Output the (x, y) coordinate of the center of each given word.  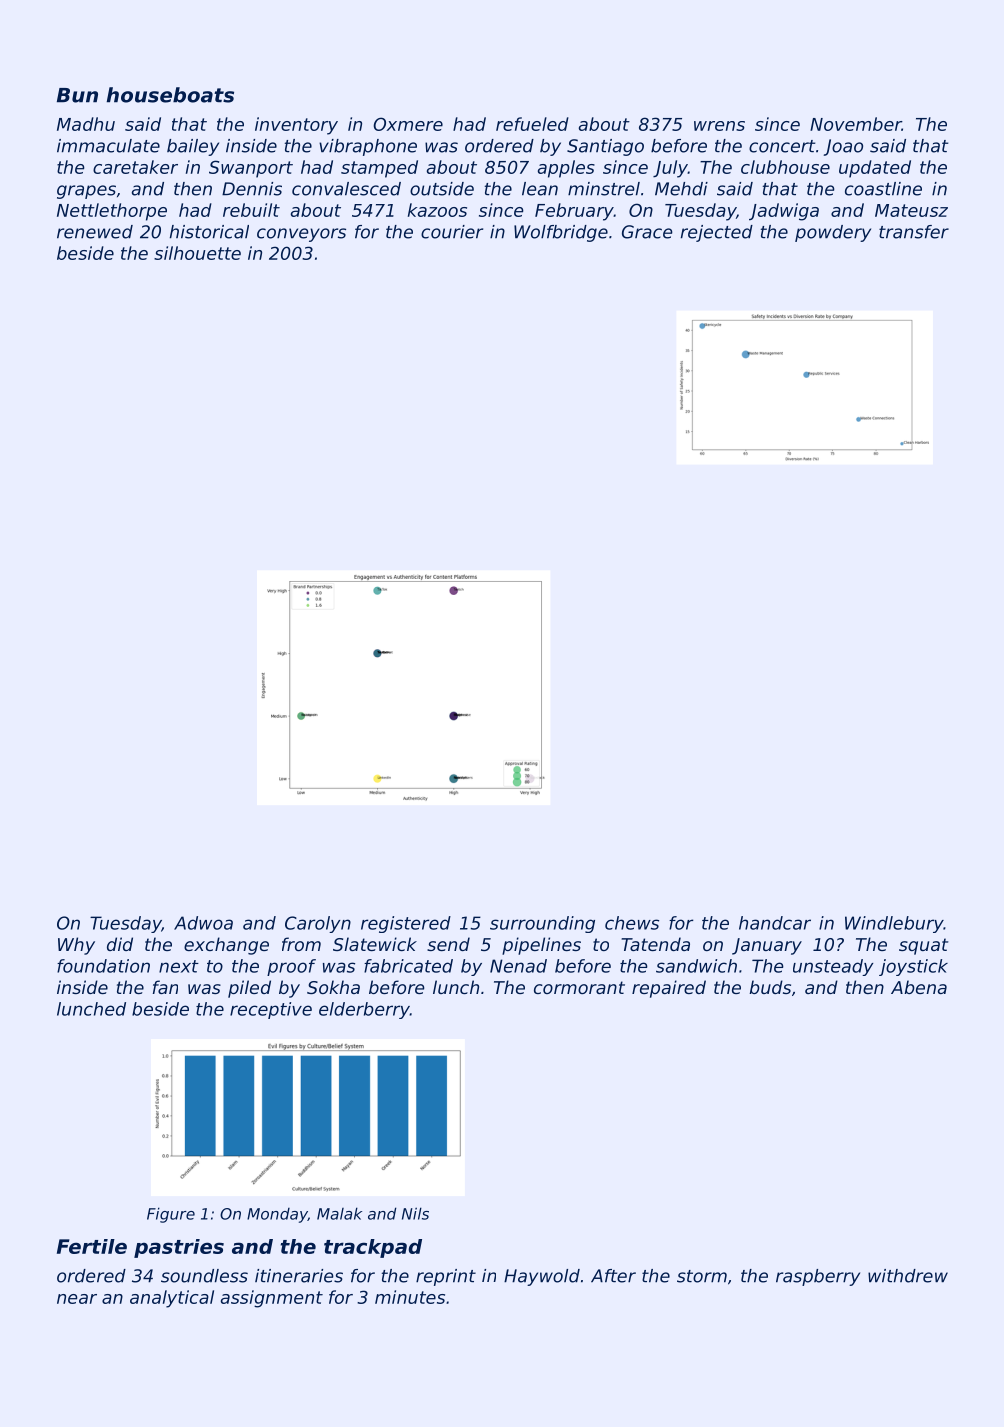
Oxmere (408, 124)
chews (632, 923)
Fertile (92, 1246)
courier (452, 232)
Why (76, 946)
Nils (415, 1213)
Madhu (86, 124)
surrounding (542, 924)
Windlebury (894, 924)
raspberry (818, 1277)
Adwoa (203, 923)
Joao (843, 147)
